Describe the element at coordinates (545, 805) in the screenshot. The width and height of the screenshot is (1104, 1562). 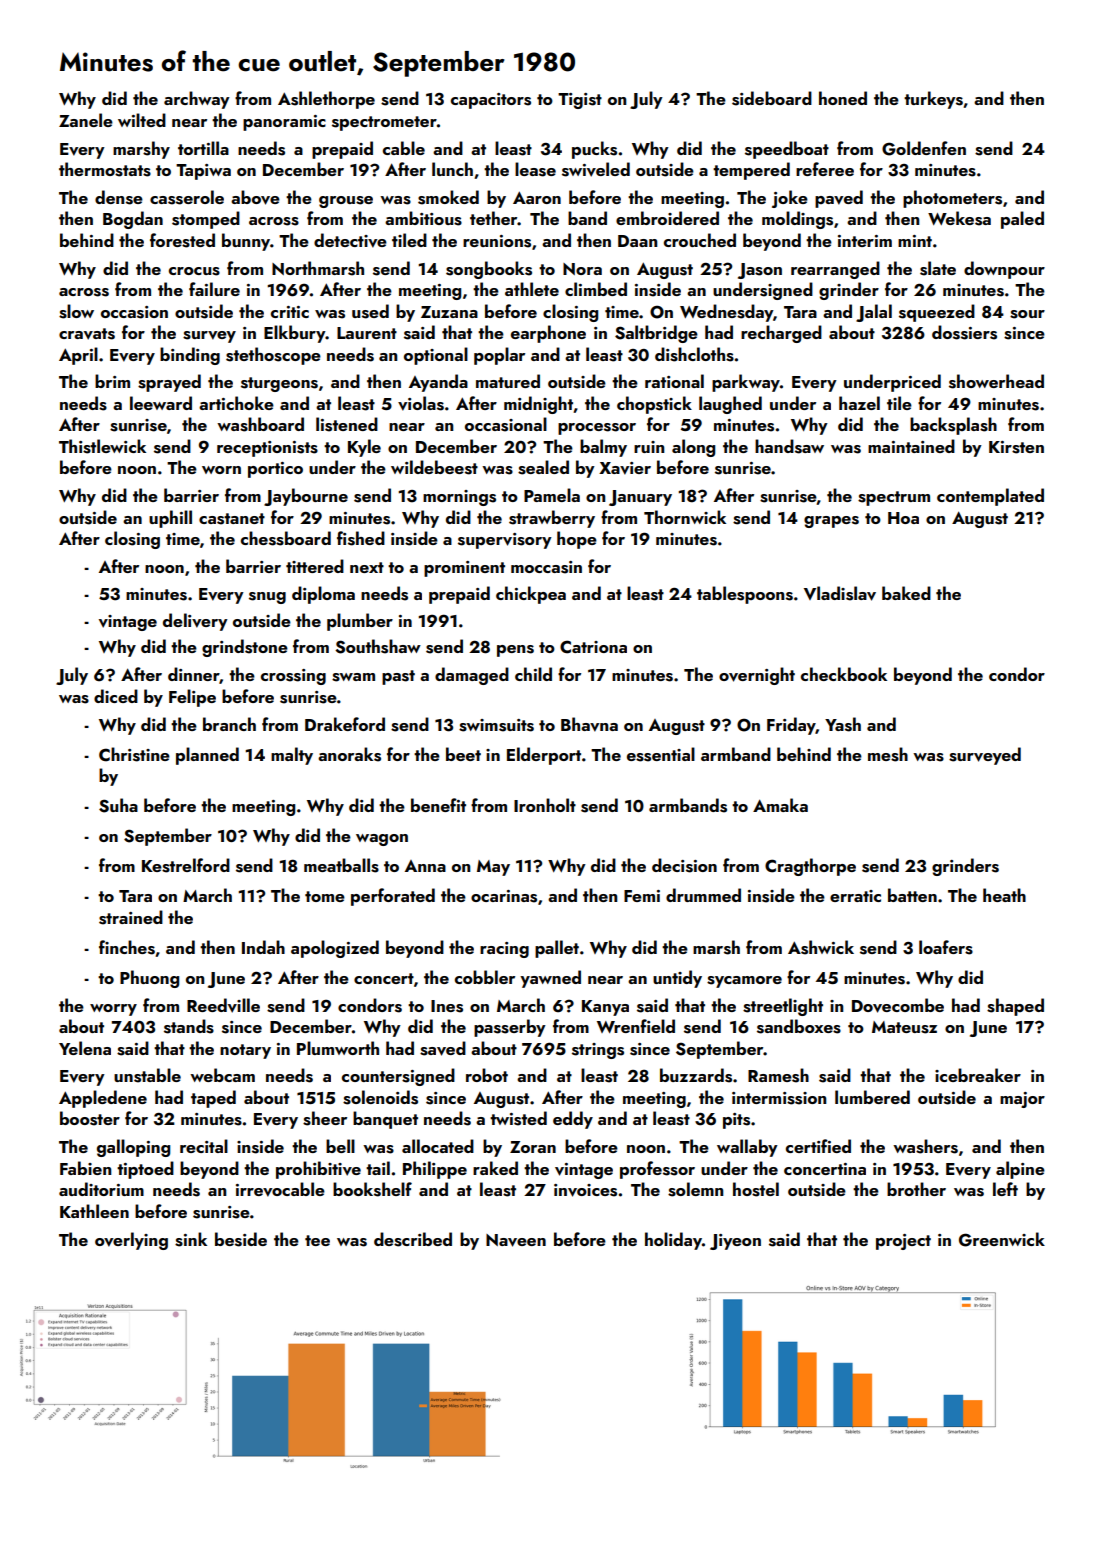
I see `Ironholt` at that location.
